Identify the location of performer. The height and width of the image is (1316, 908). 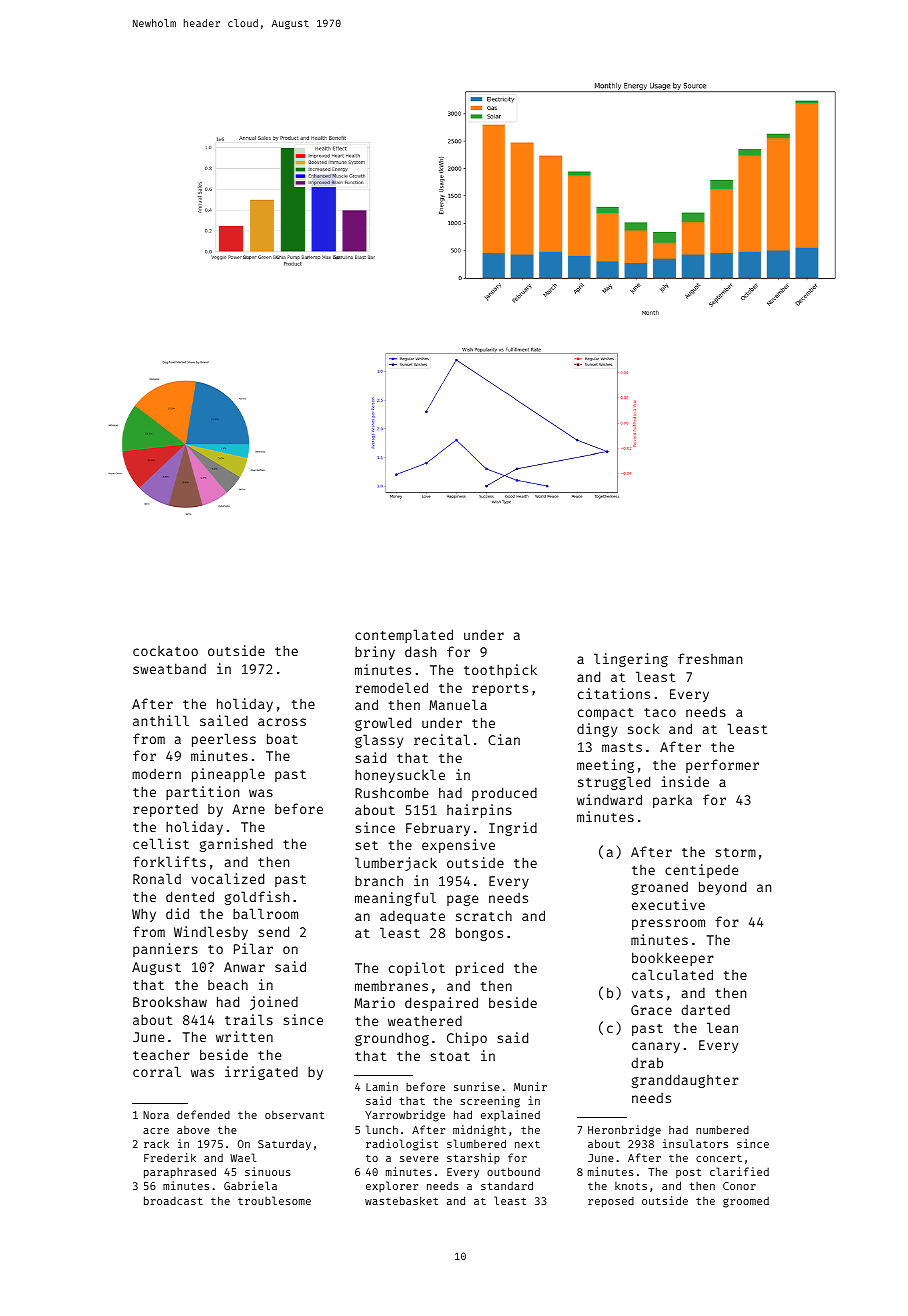
(722, 766).
